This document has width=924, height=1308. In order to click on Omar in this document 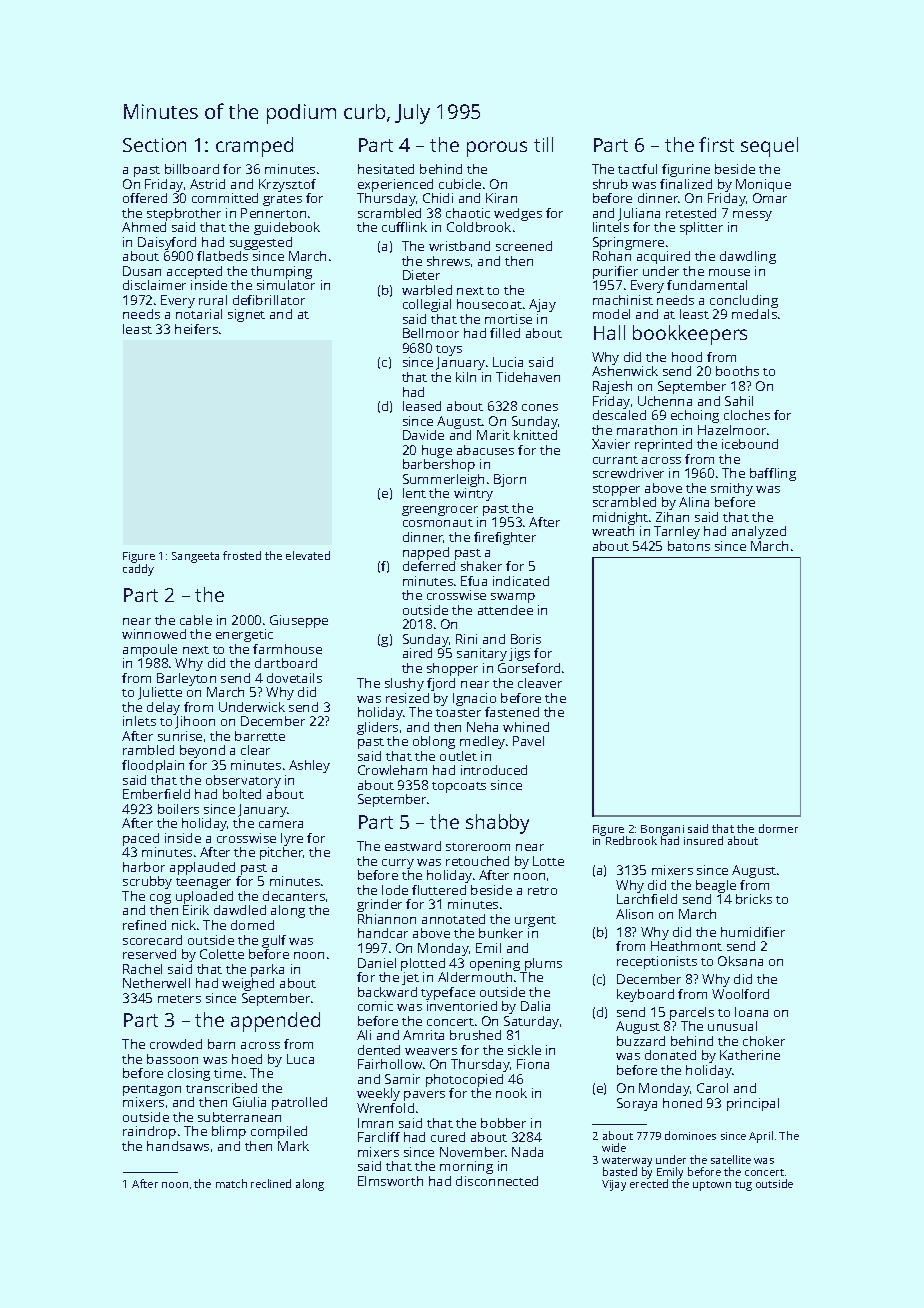, I will do `click(770, 198)`.
